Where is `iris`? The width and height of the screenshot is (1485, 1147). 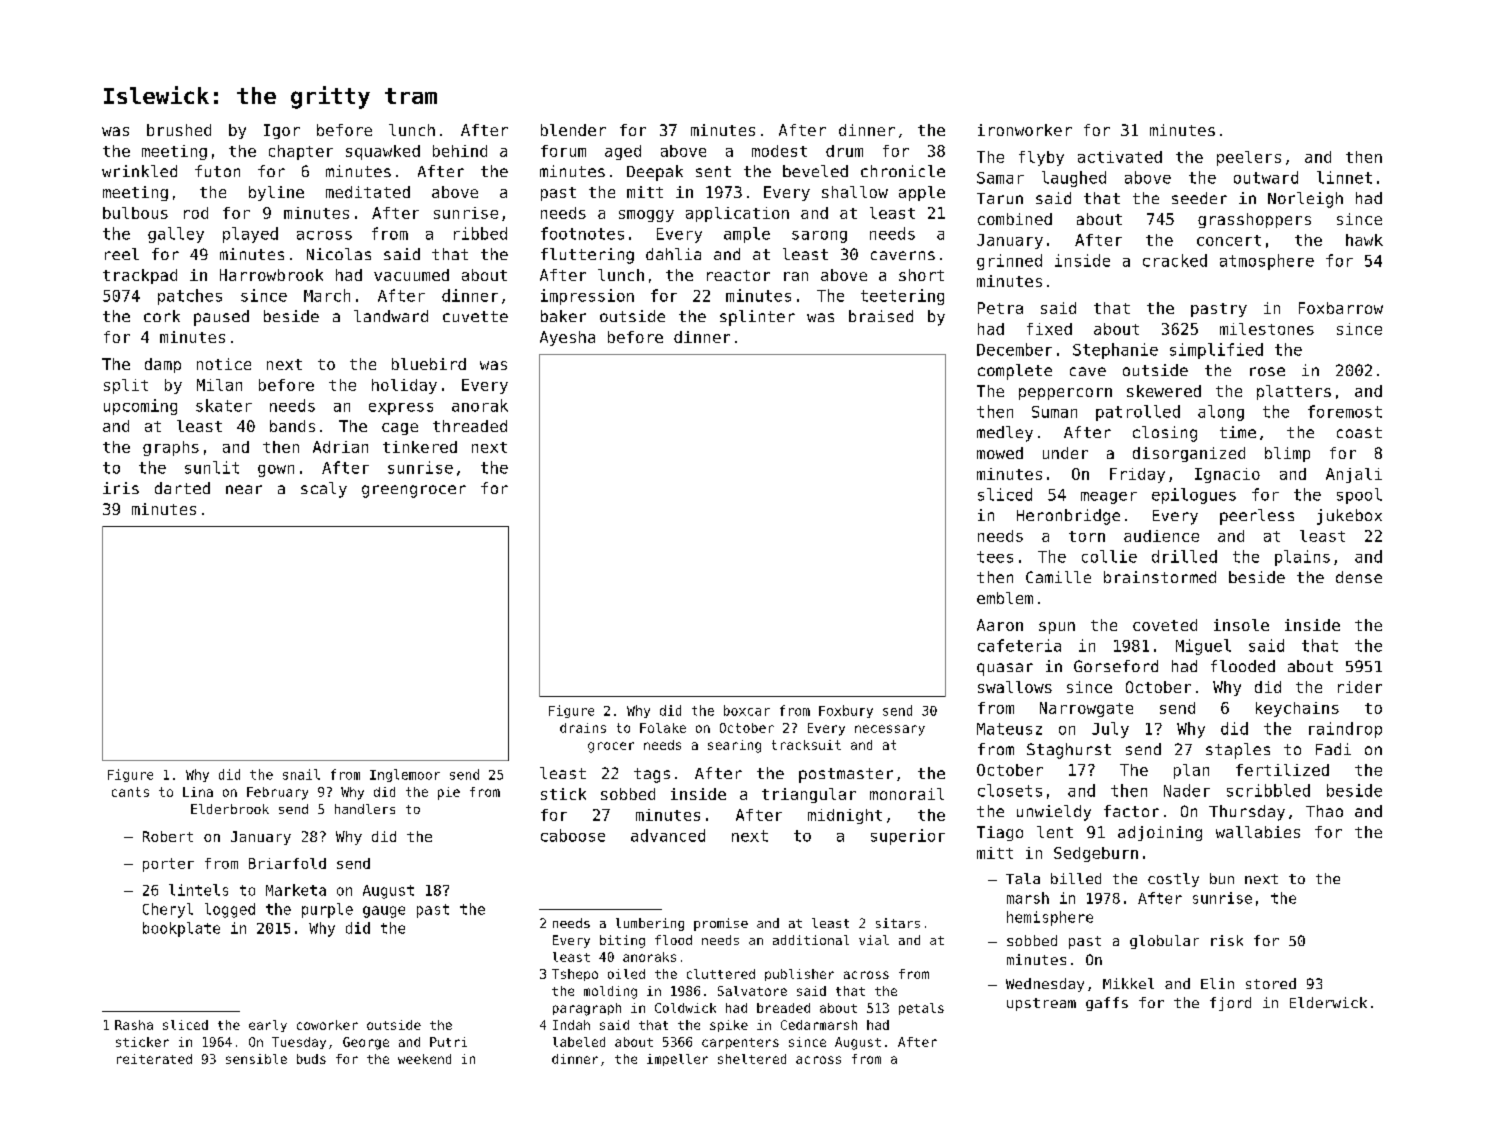
iris is located at coordinates (121, 488).
